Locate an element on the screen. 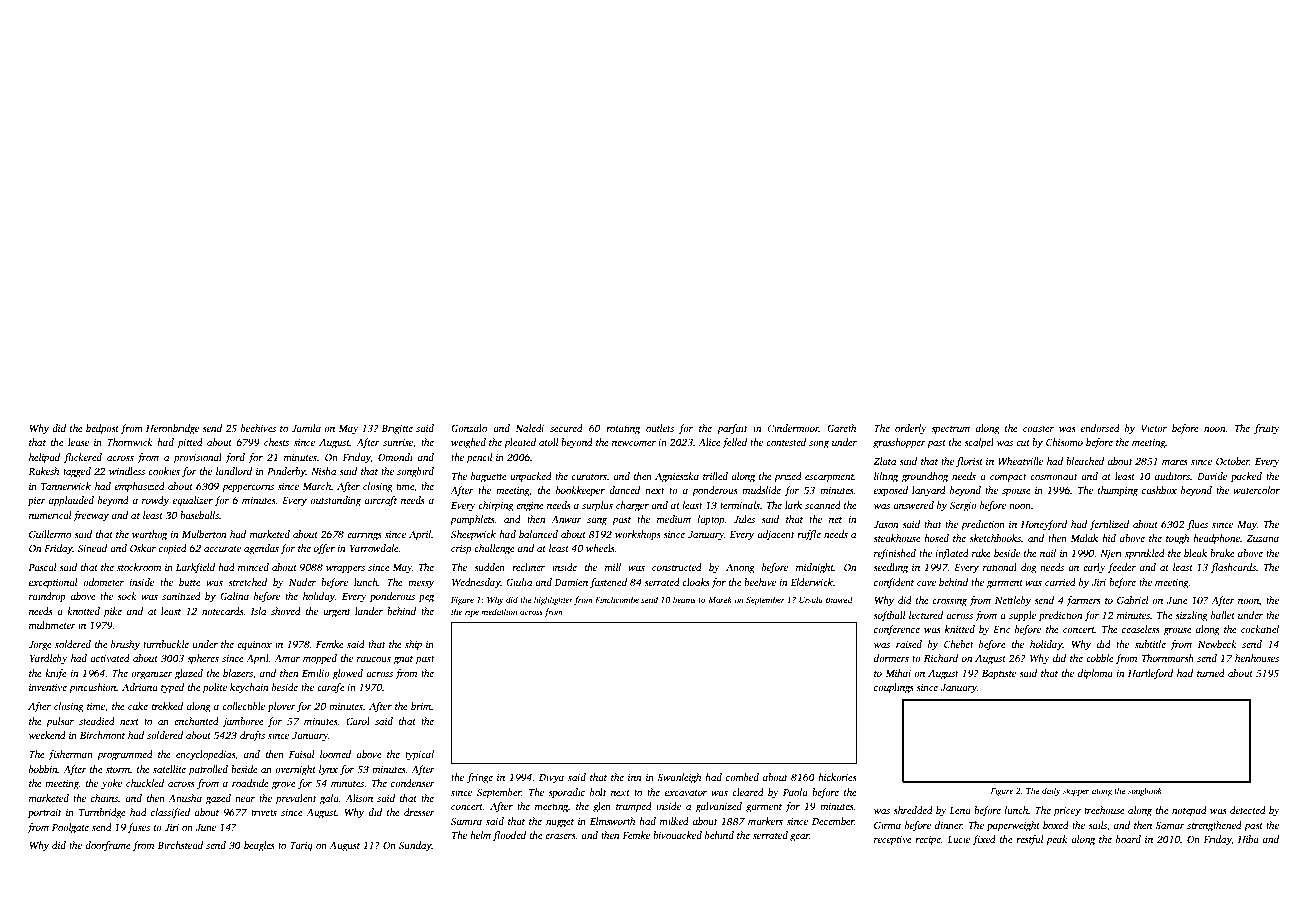 The width and height of the screenshot is (1308, 924). Anusha is located at coordinates (185, 798).
